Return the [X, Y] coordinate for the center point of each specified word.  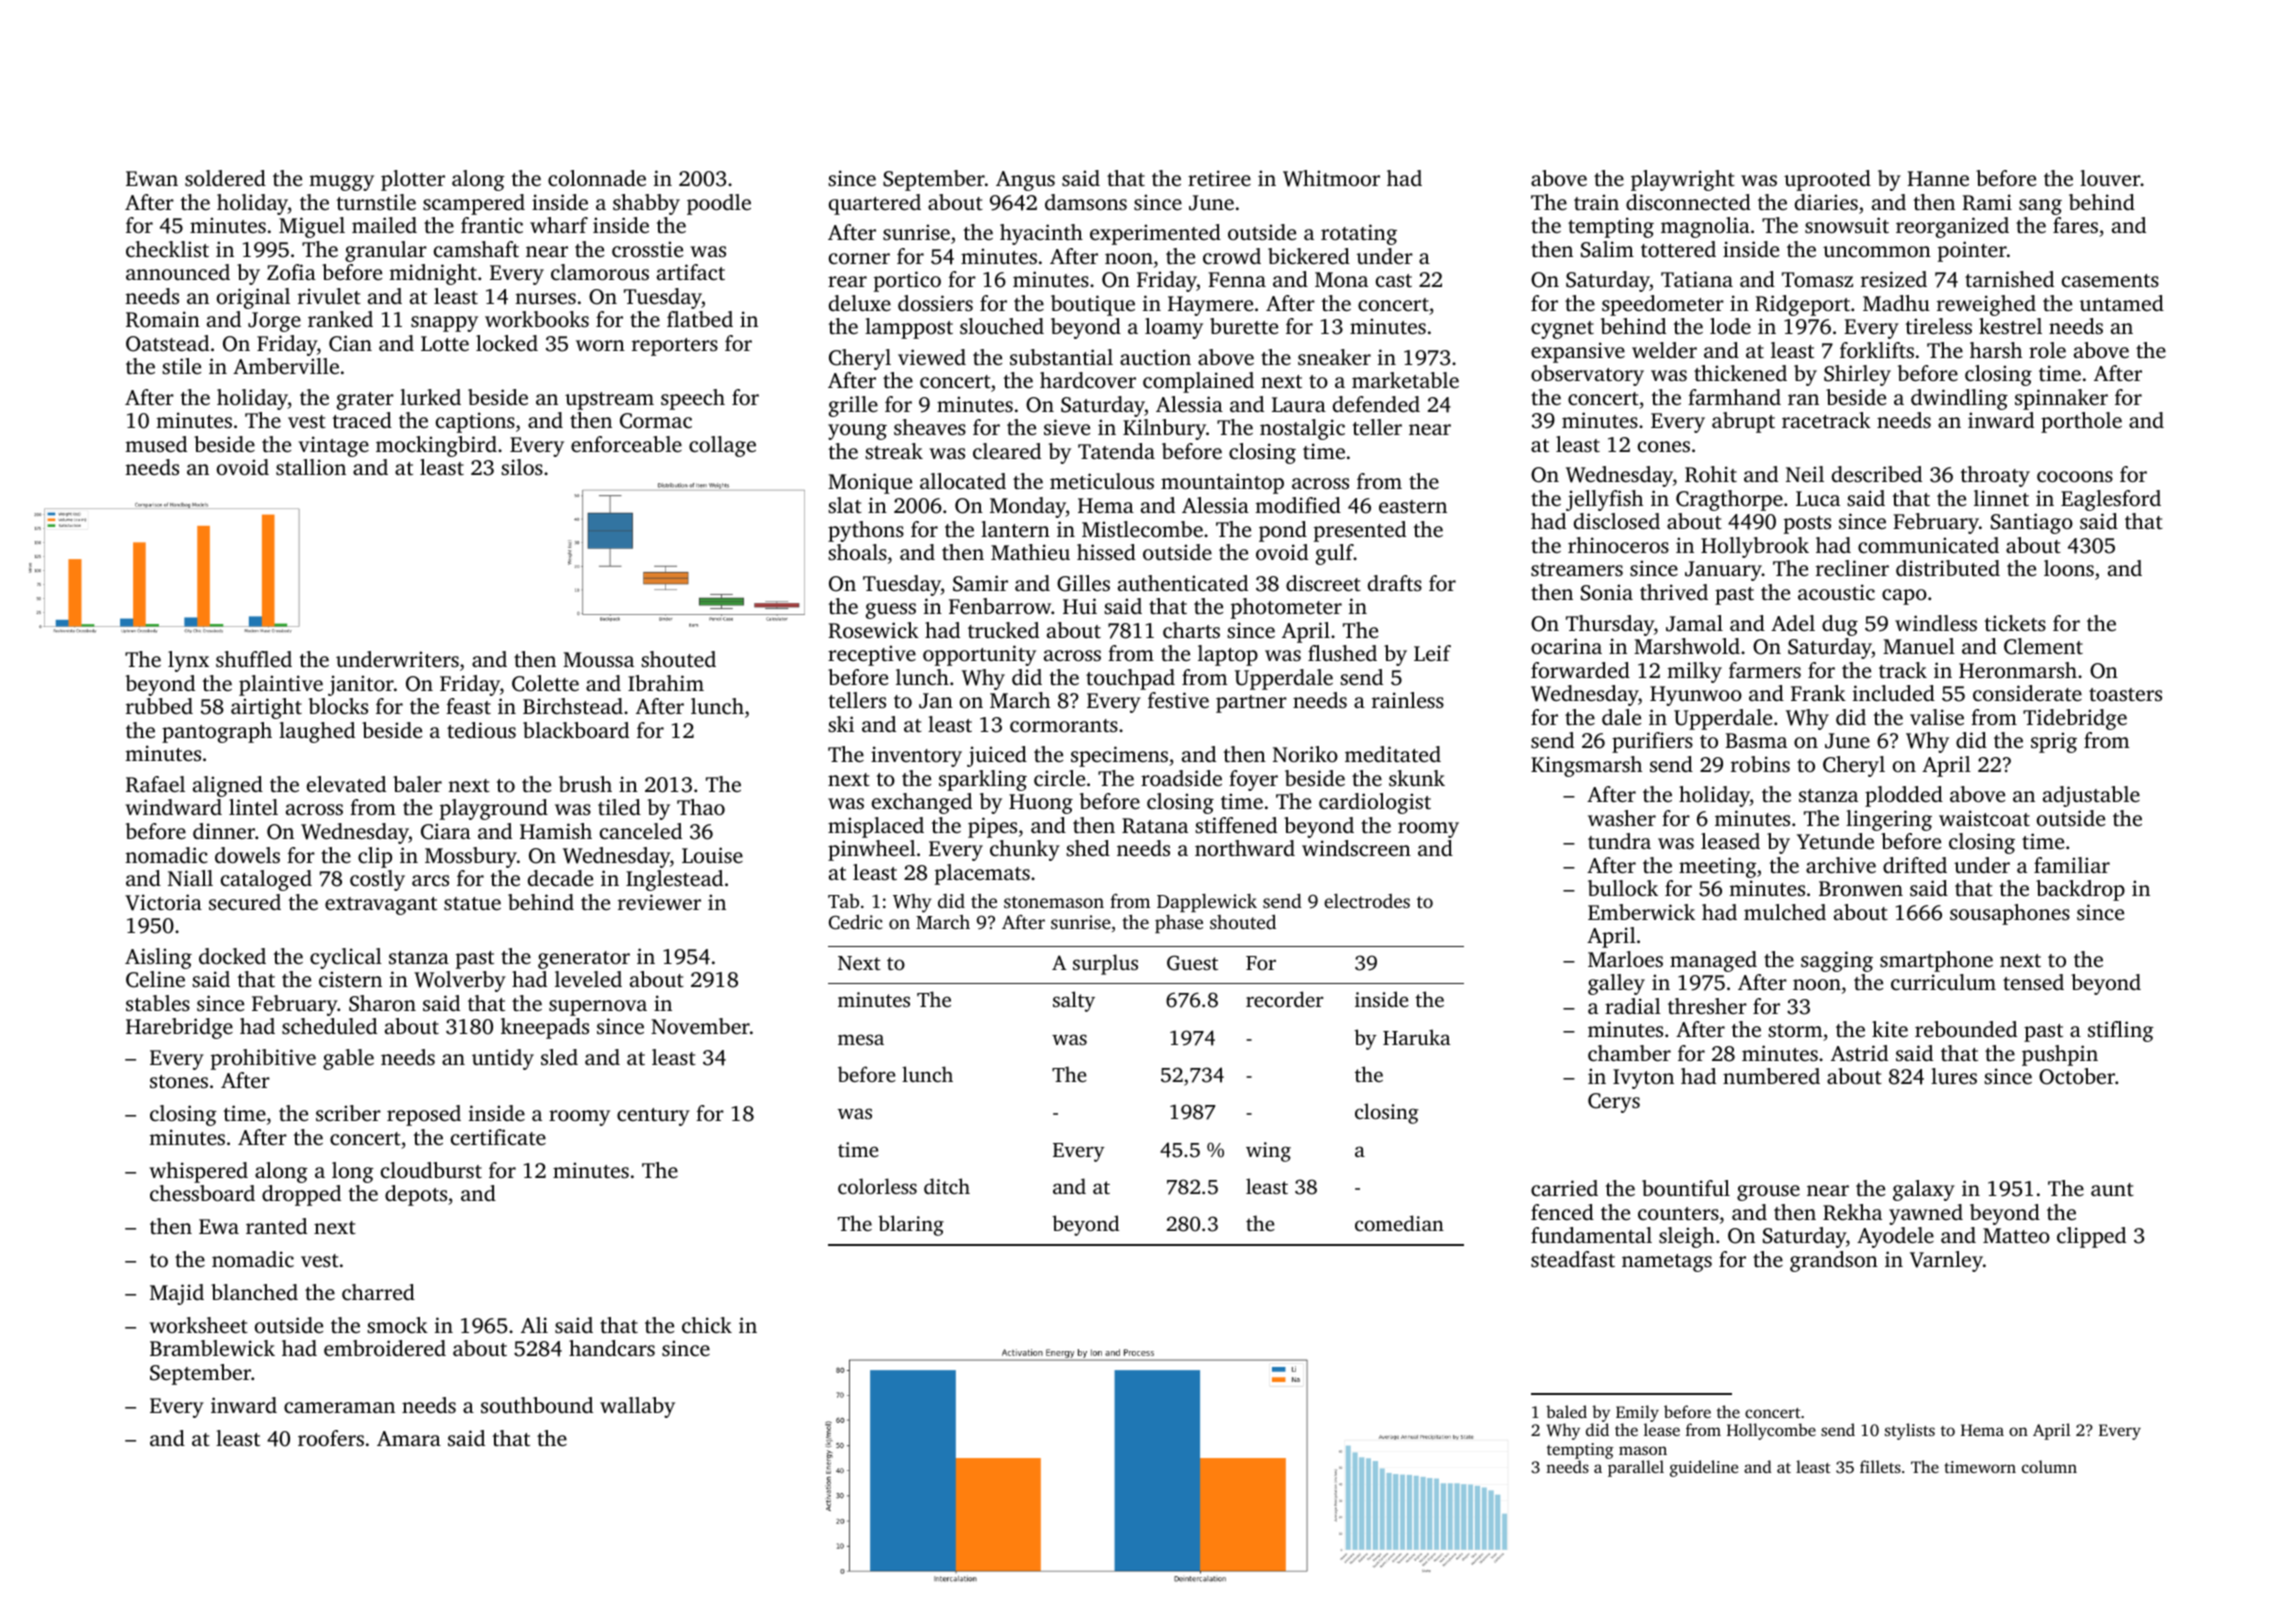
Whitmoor [1331, 178]
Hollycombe [1771, 1431]
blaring [911, 1225]
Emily [1637, 1413]
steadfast [1573, 1259]
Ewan [152, 178]
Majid [177, 1294]
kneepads [545, 1028]
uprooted [1827, 180]
